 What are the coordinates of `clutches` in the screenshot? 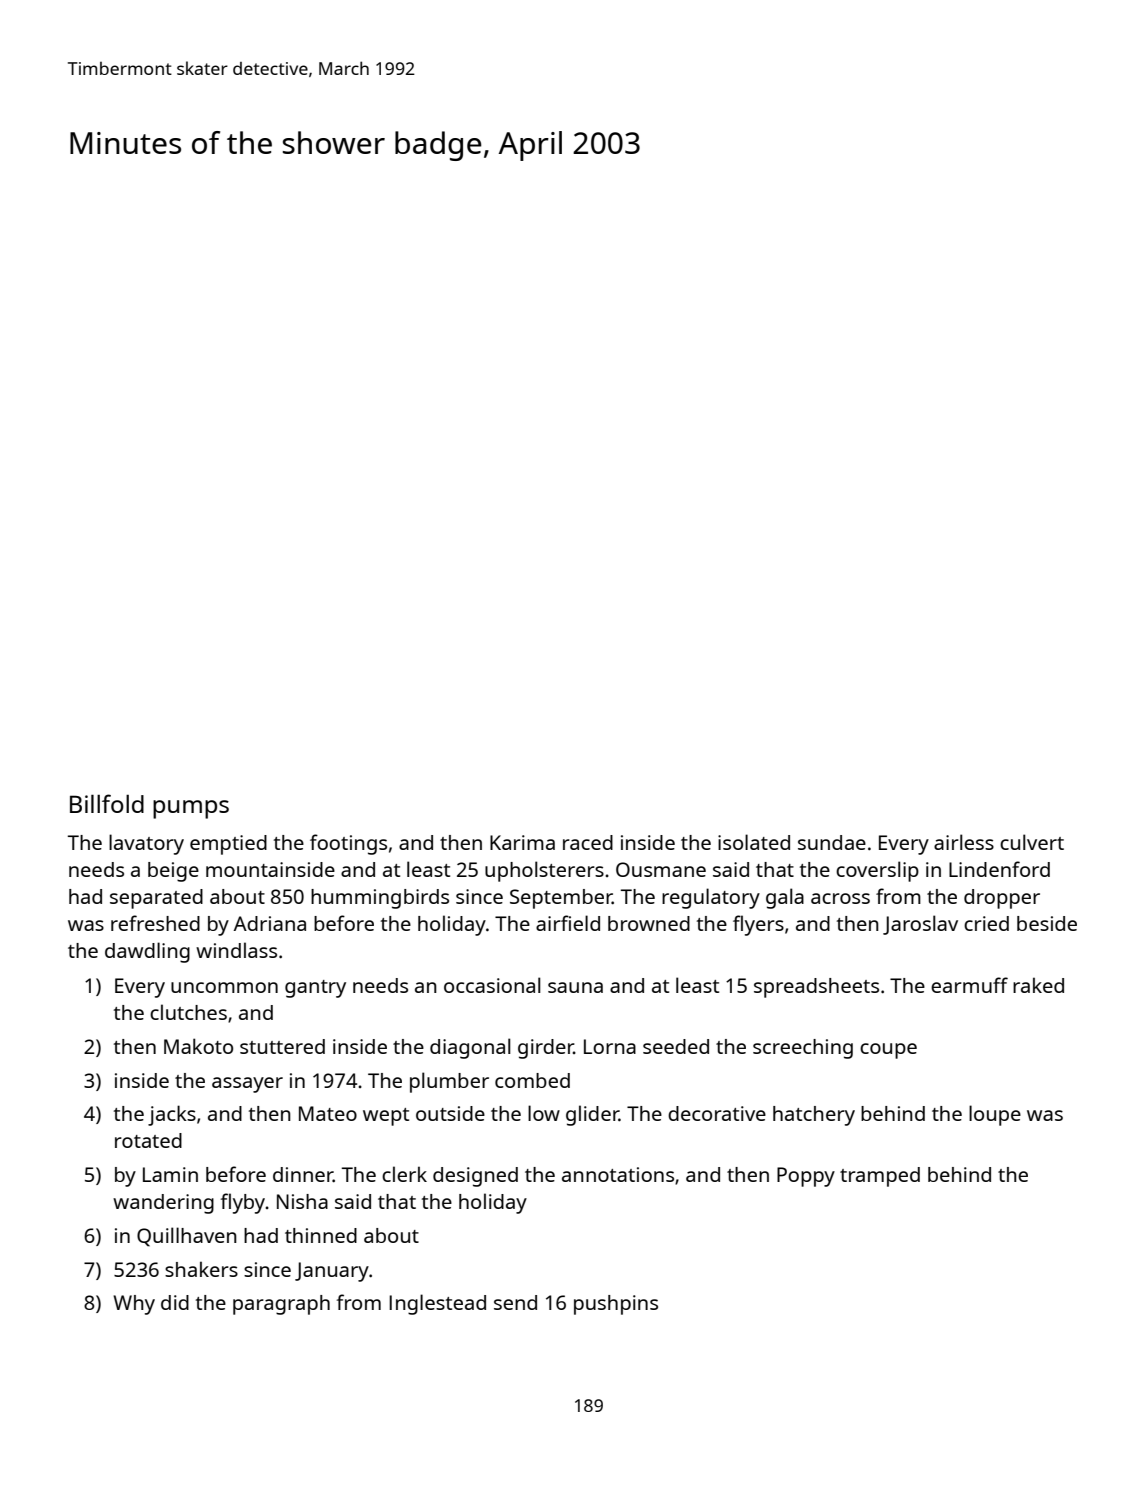 It's located at (188, 1012).
